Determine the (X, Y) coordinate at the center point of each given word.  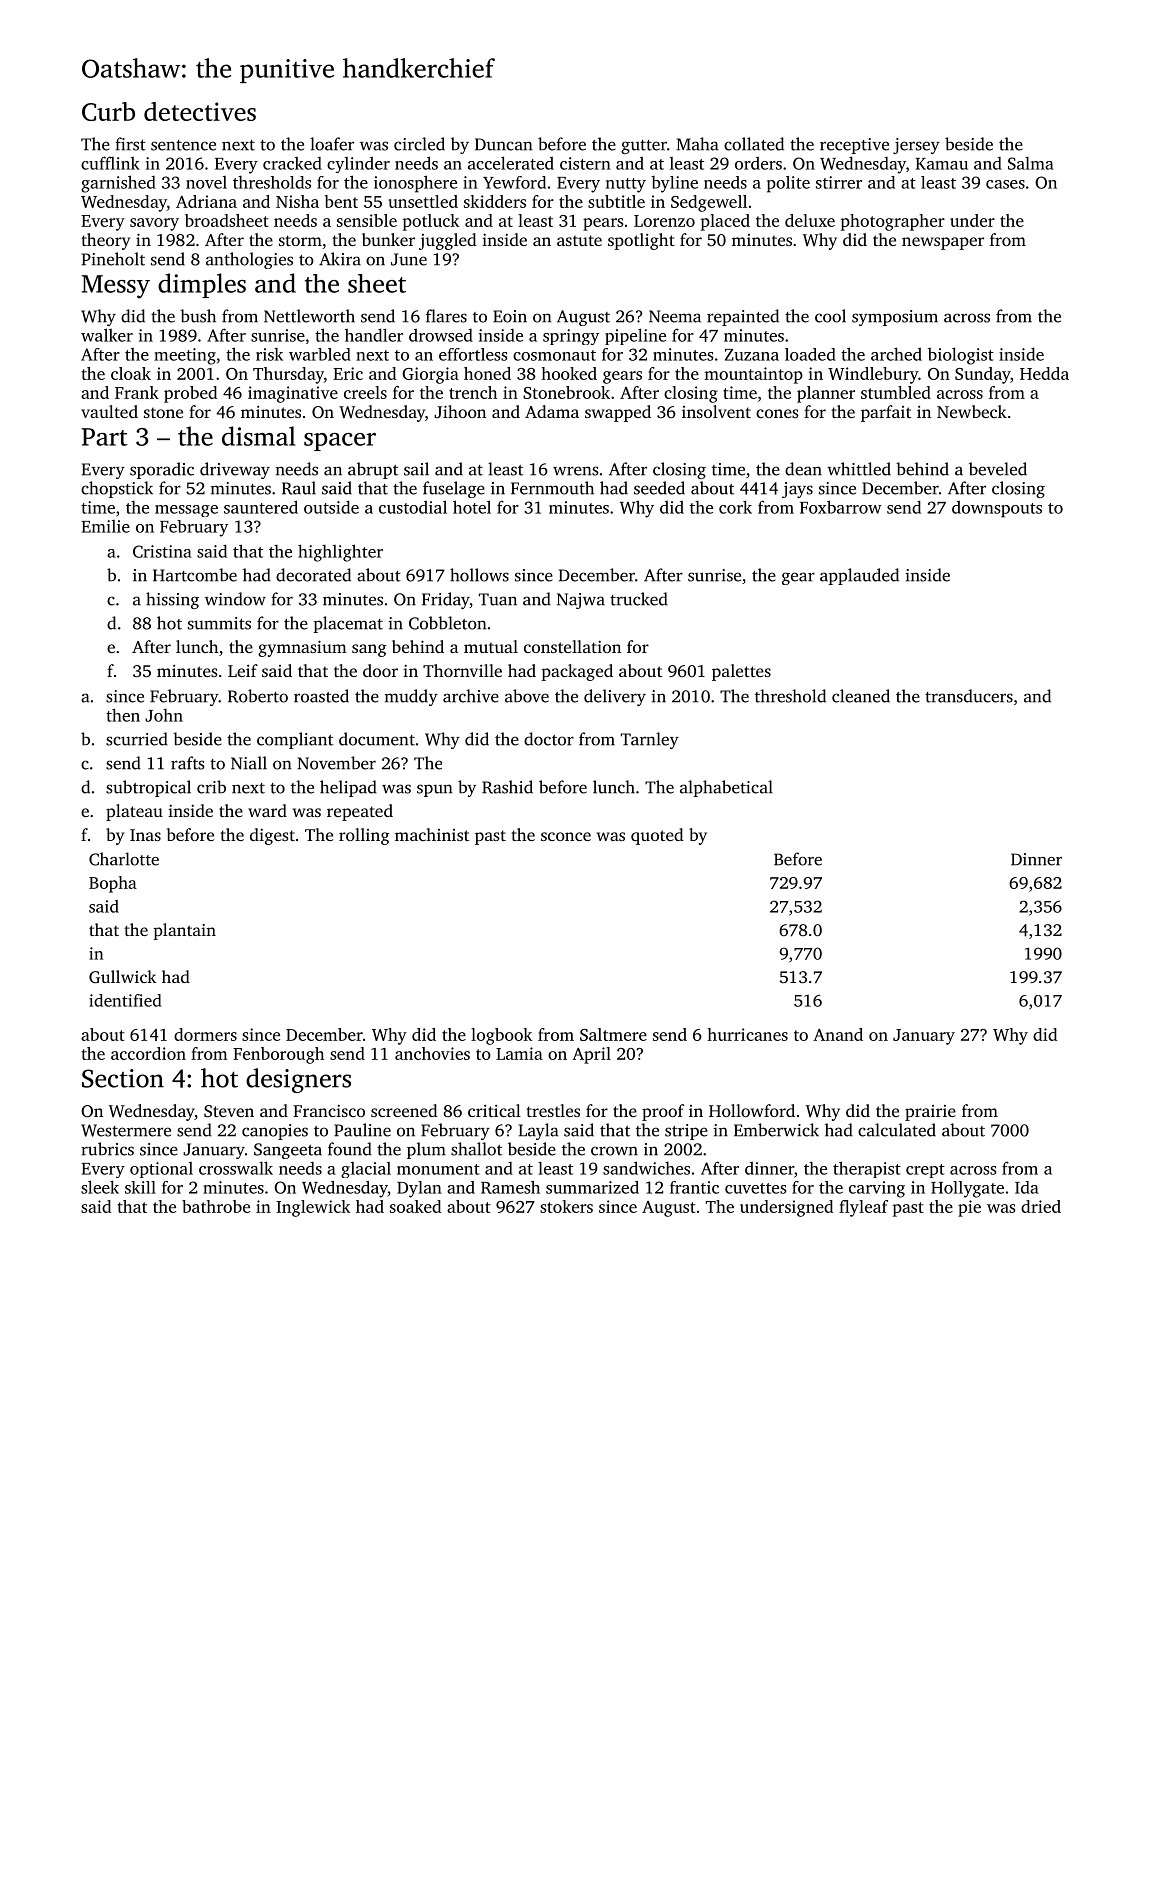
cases (1005, 184)
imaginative (293, 394)
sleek (100, 1187)
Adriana (206, 201)
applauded (859, 576)
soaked (416, 1206)
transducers (969, 696)
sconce (566, 836)
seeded (659, 488)
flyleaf (863, 1208)
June (409, 259)
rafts (188, 763)
